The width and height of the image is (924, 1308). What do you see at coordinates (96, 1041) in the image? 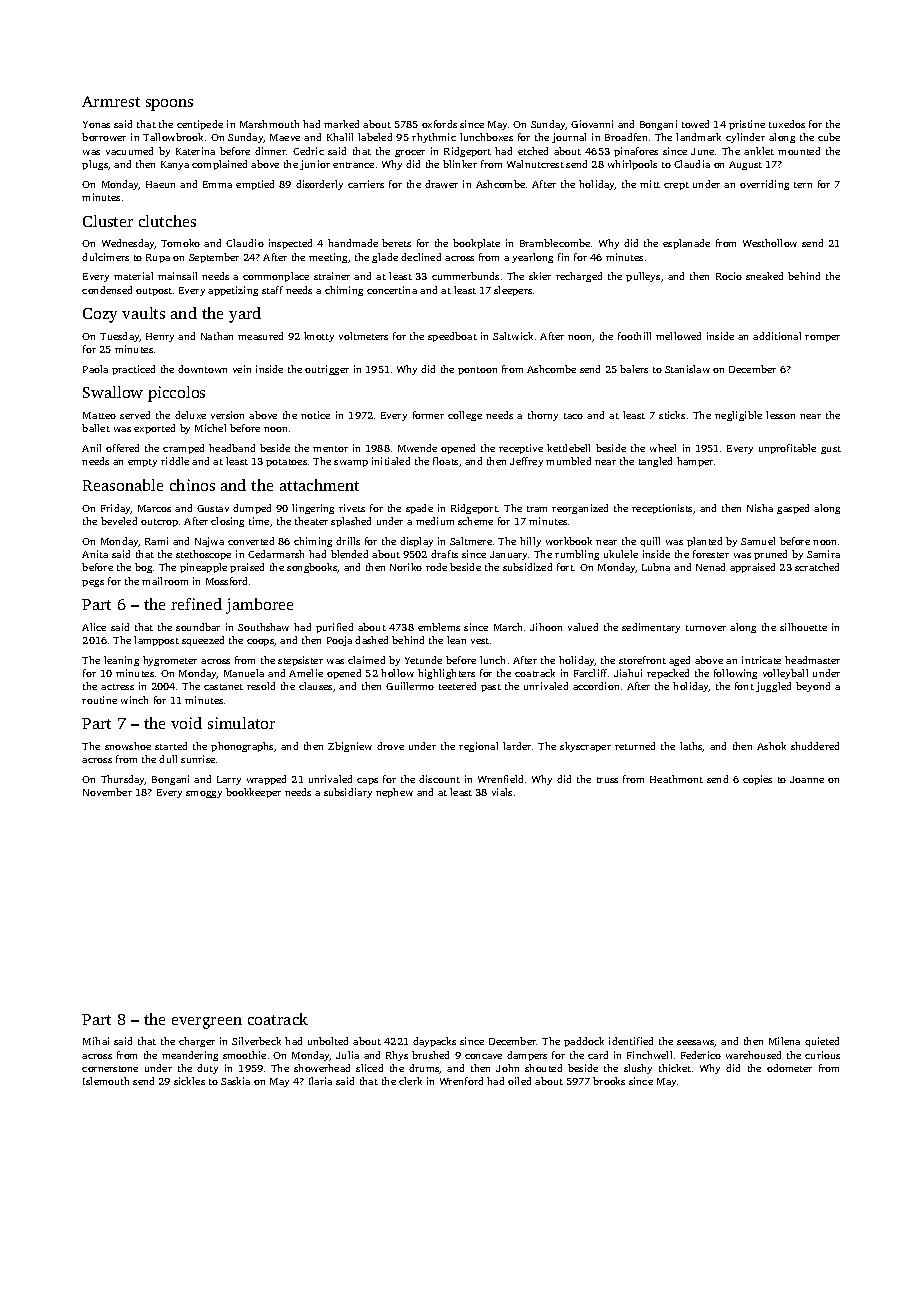
I see `Mihai` at bounding box center [96, 1041].
